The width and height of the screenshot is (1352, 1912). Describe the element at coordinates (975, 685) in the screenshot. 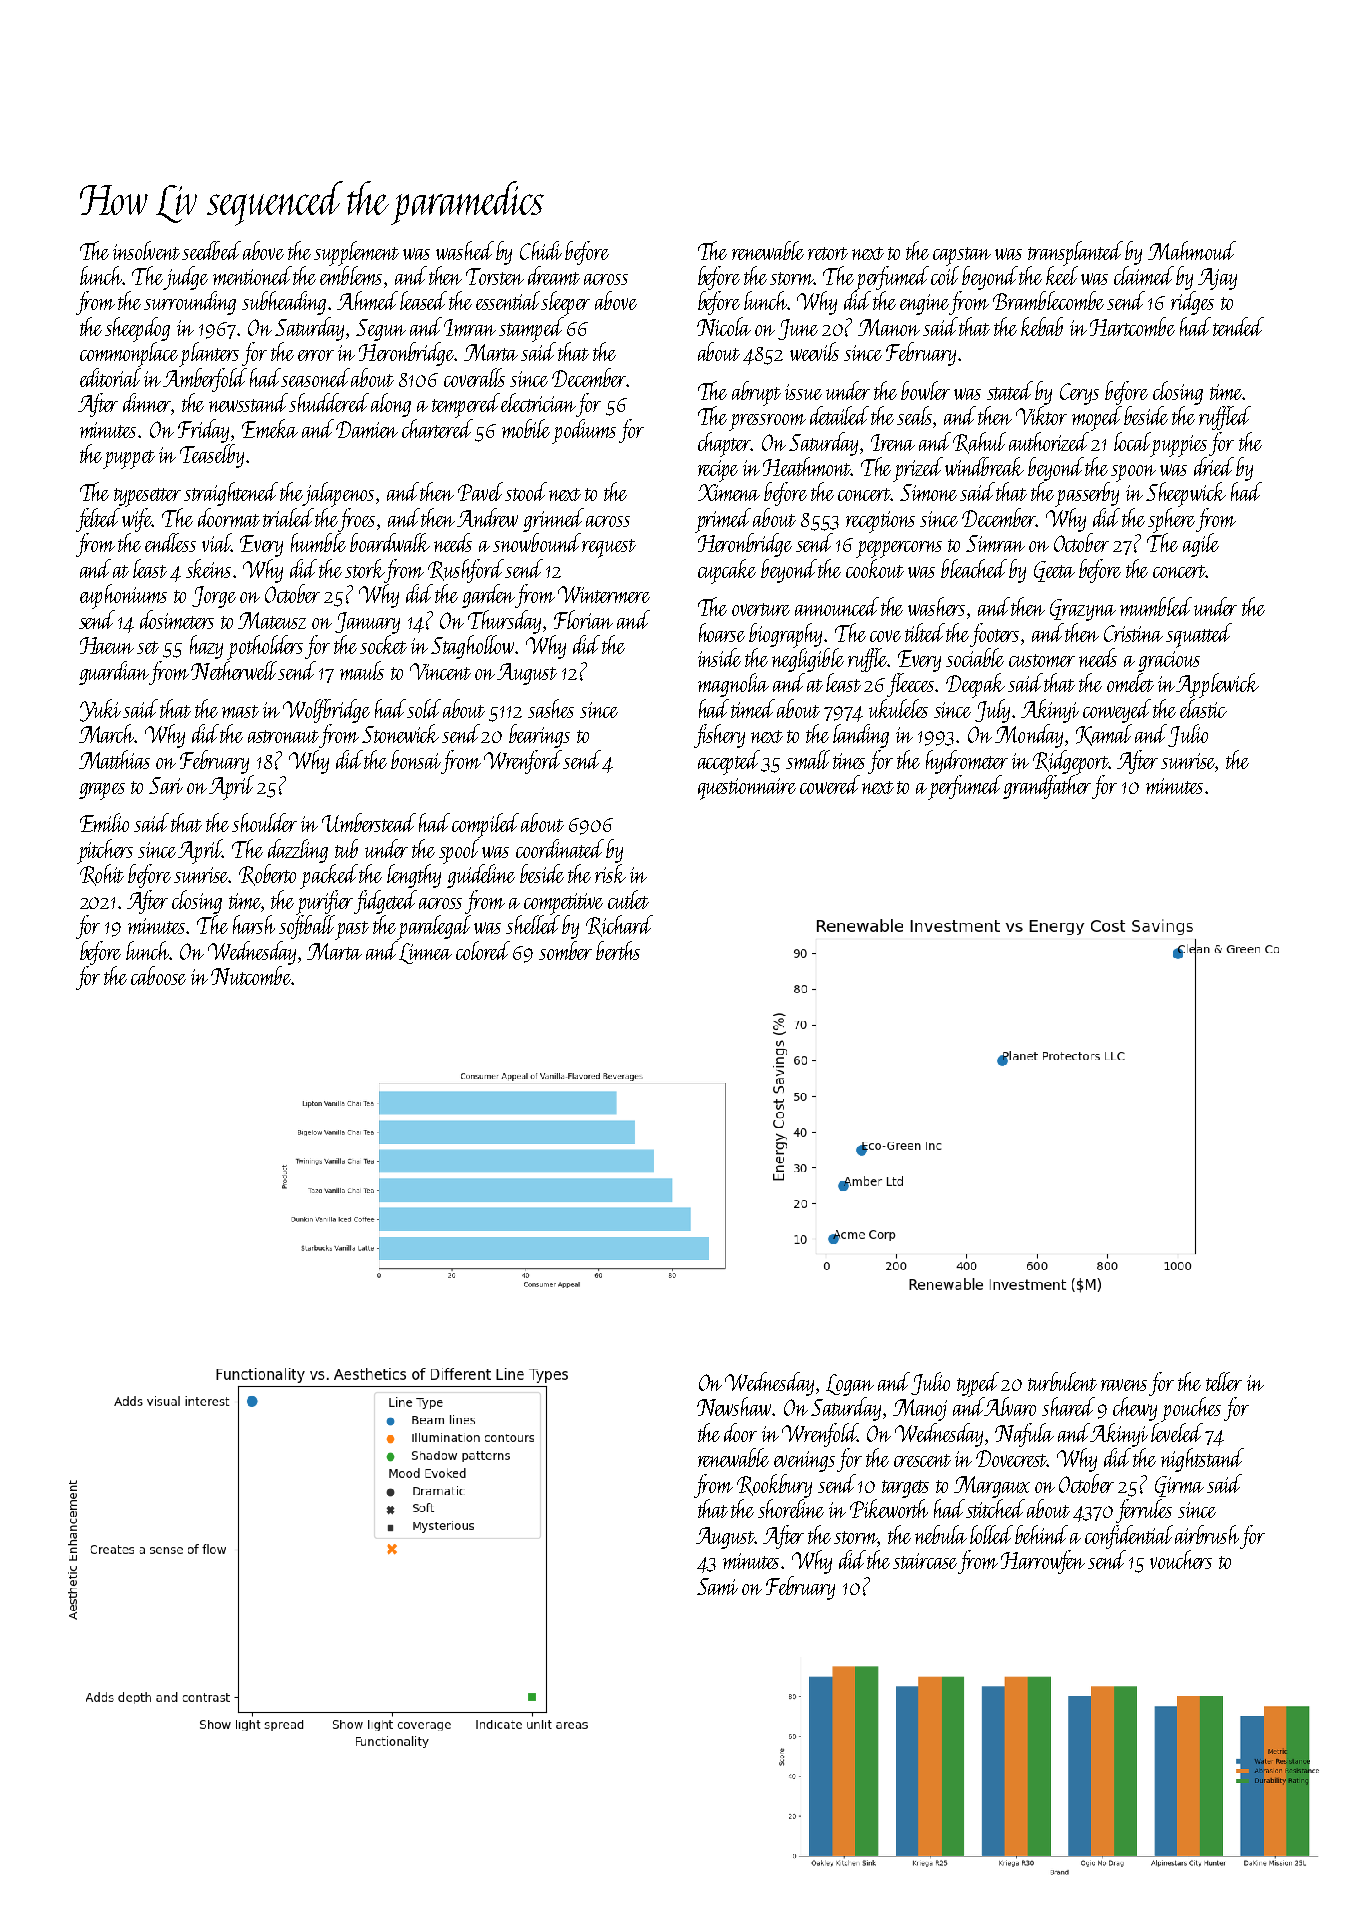

I see `Deepak` at that location.
